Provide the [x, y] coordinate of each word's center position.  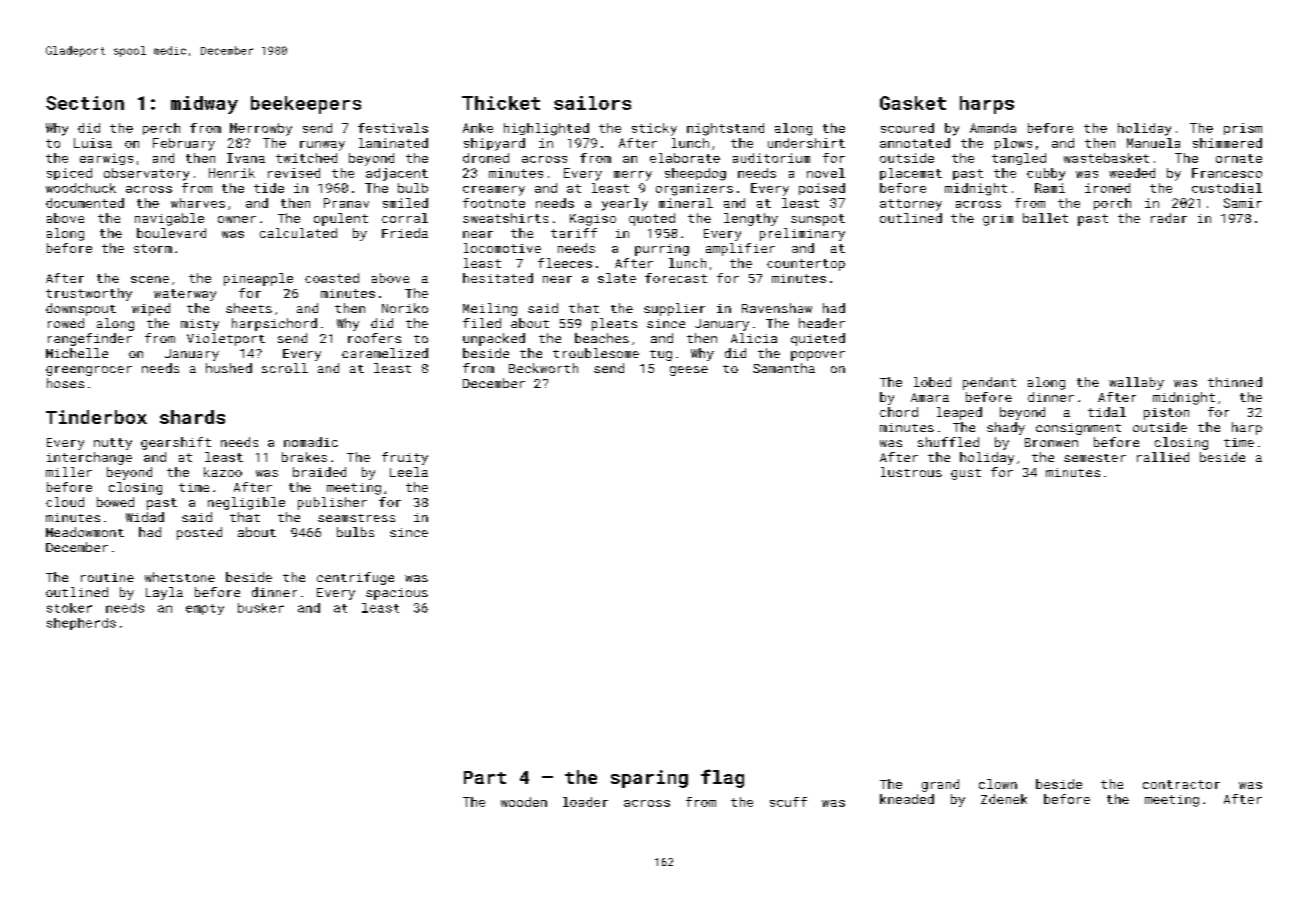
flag [722, 778]
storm [153, 248]
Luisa [93, 143]
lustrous [911, 472]
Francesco [1227, 173]
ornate [1239, 158]
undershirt [806, 143]
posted [199, 533]
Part [485, 777]
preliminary [802, 234]
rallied [1163, 457]
